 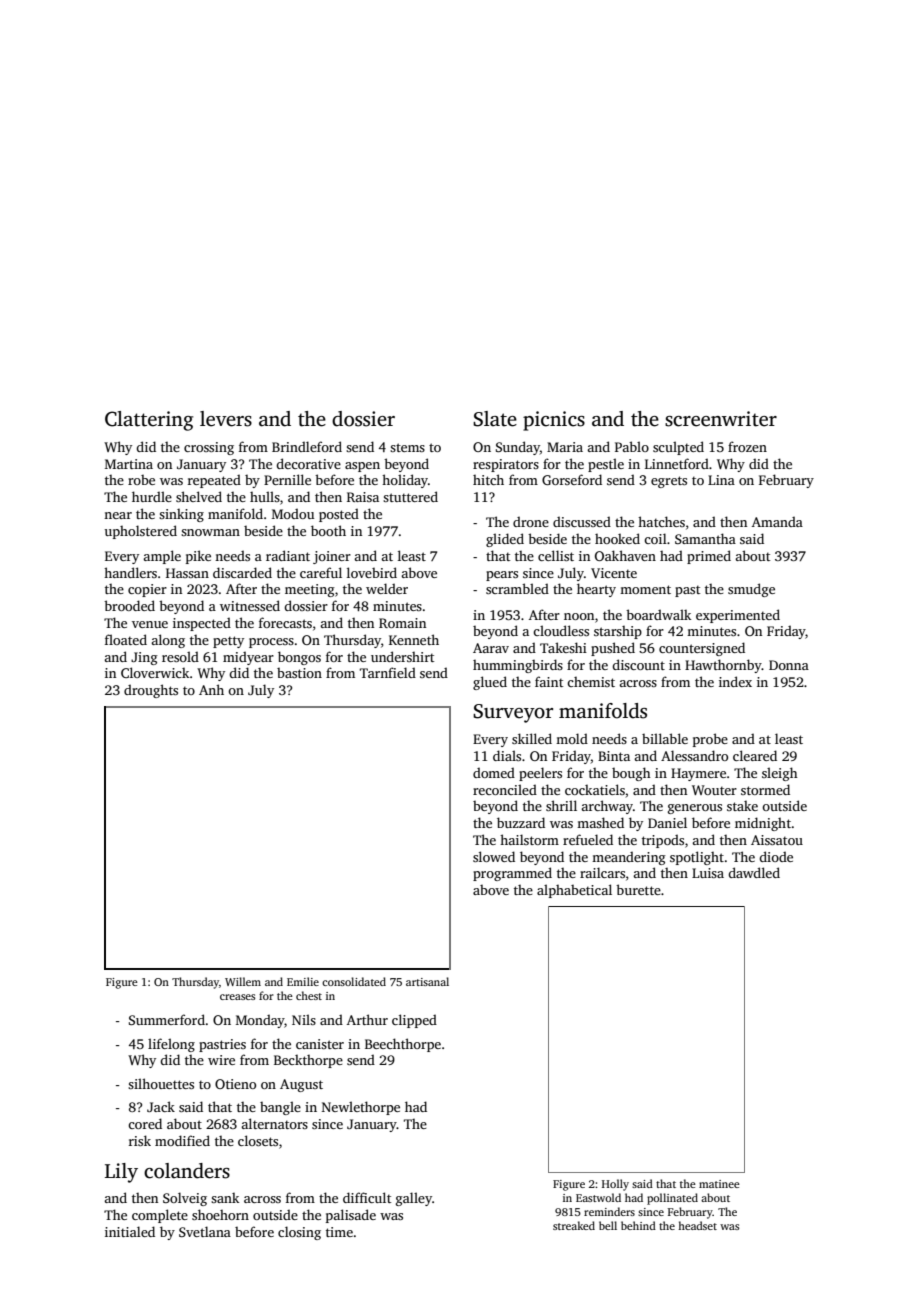 What do you see at coordinates (211, 689) in the document?
I see `Anh` at bounding box center [211, 689].
